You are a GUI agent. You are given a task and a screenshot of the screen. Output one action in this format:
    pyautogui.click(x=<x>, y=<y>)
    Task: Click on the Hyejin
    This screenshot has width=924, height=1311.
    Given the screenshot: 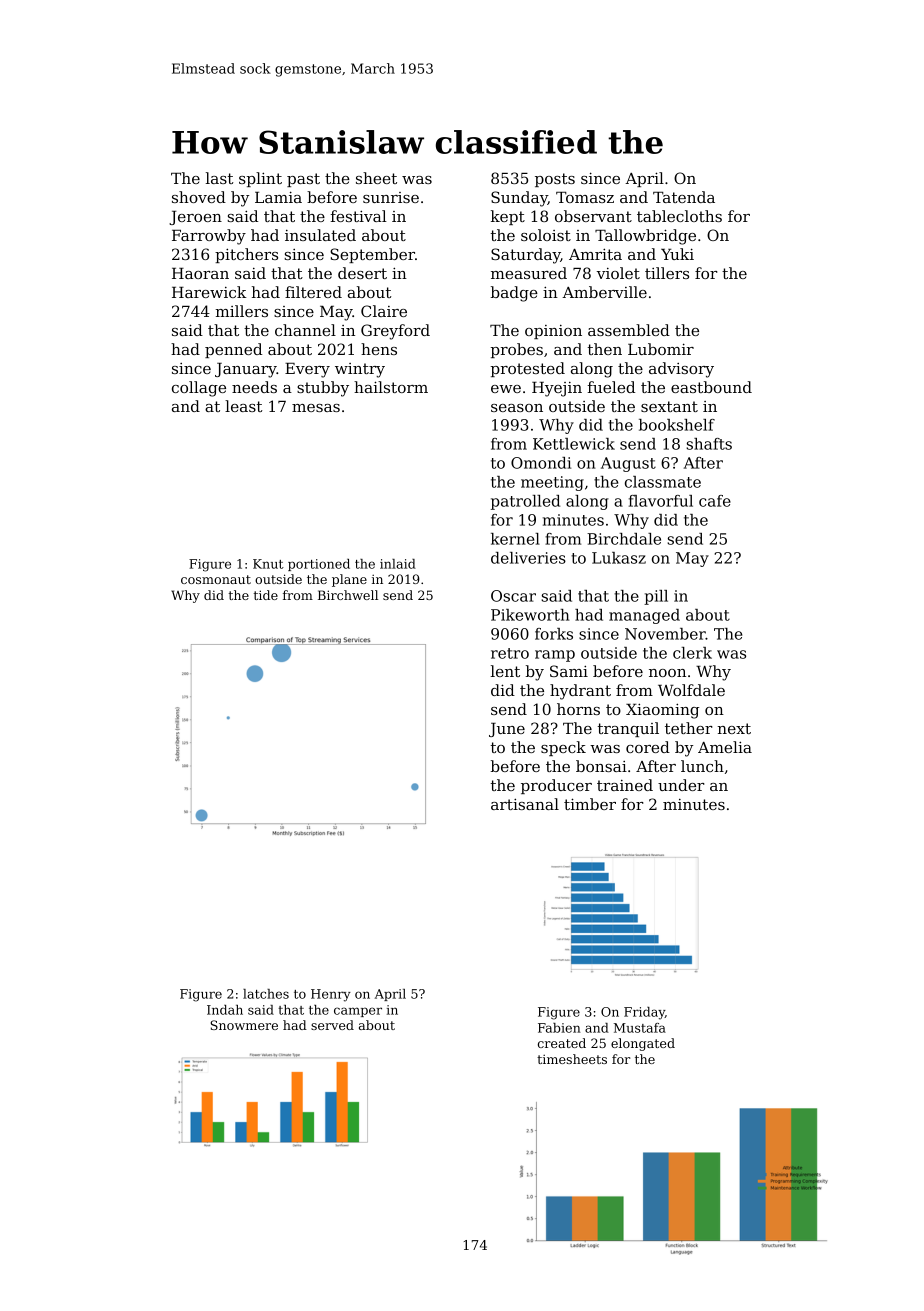 What is the action you would take?
    pyautogui.click(x=557, y=389)
